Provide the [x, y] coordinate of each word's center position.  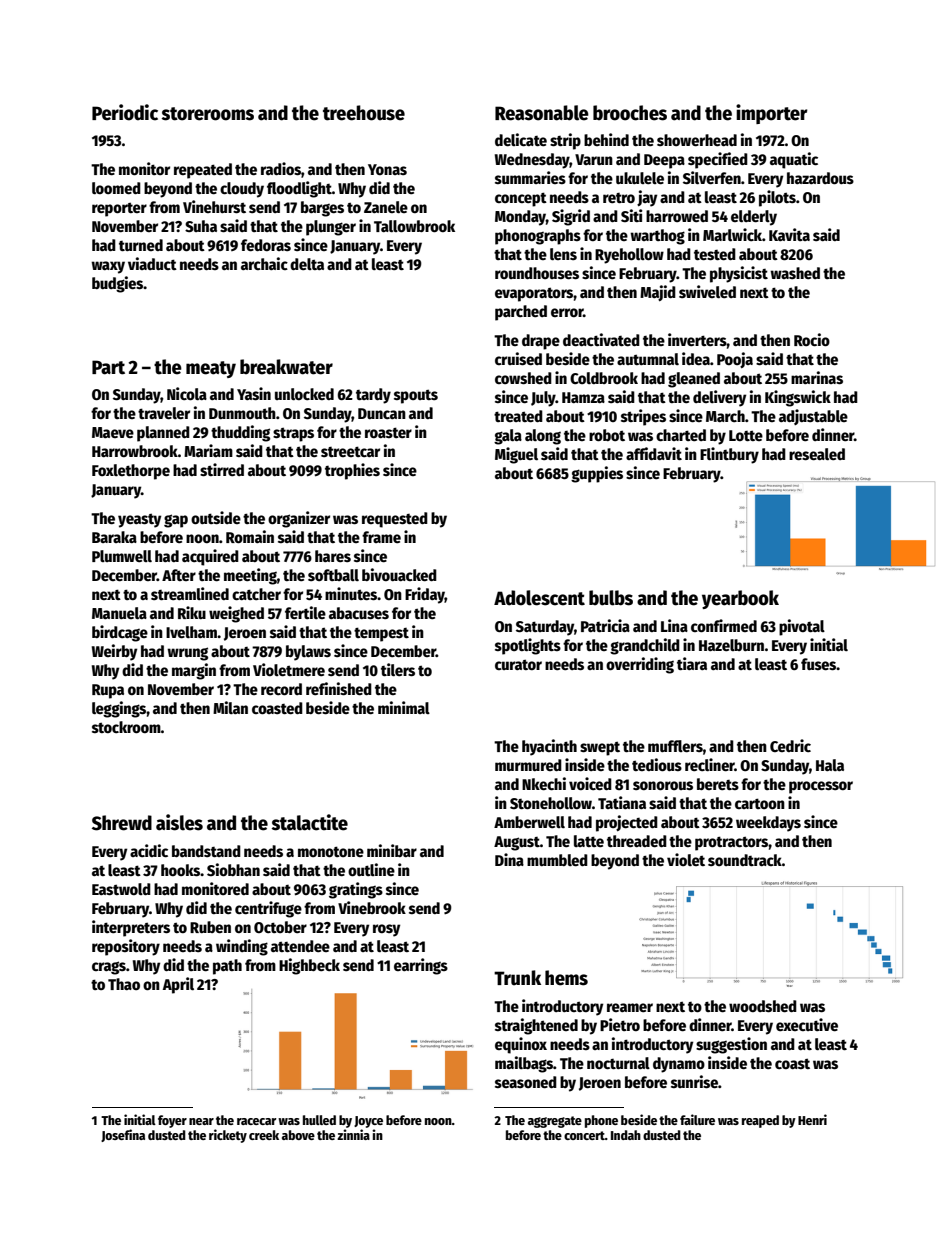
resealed [817, 454]
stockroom [126, 727]
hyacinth [549, 747]
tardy [373, 396]
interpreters [131, 928]
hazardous [820, 178]
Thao [124, 984]
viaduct [152, 263]
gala [508, 437]
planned [163, 434]
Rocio [812, 340]
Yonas [387, 169]
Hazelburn [731, 645]
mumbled [557, 860]
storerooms [207, 114]
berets [718, 784]
